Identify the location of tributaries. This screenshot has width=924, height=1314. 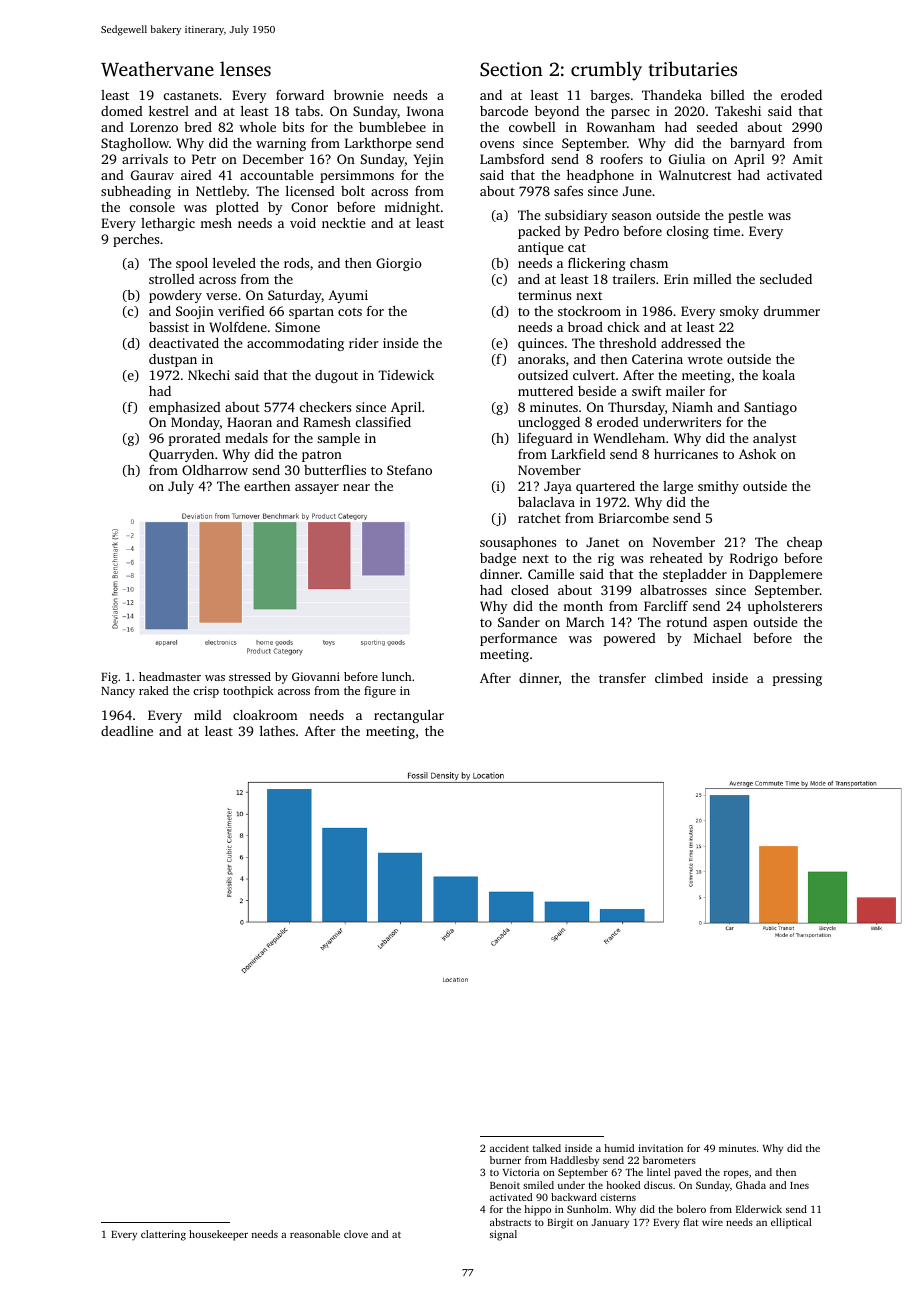
(692, 68).
